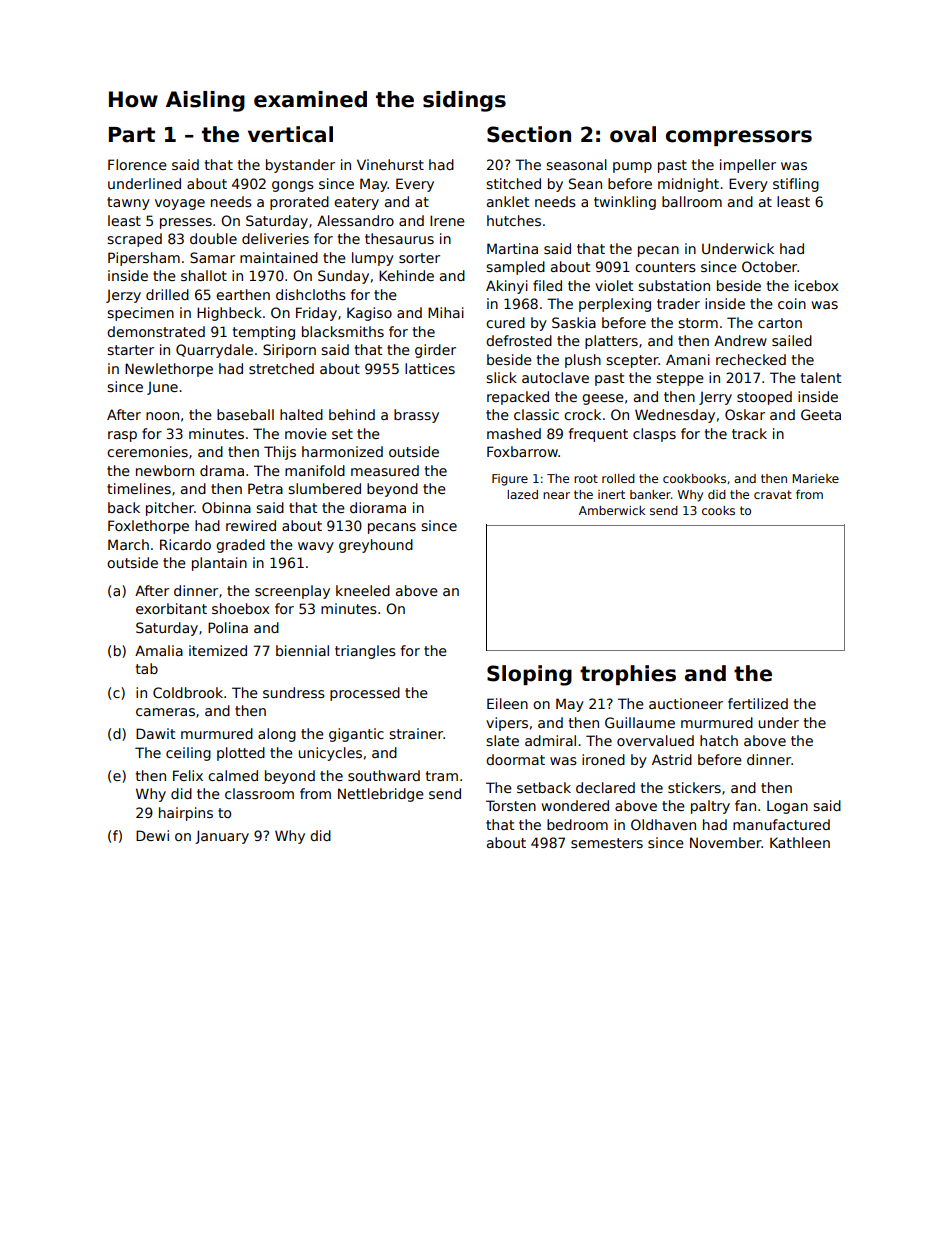 Image resolution: width=952 pixels, height=1233 pixels. I want to click on ironed, so click(603, 759).
